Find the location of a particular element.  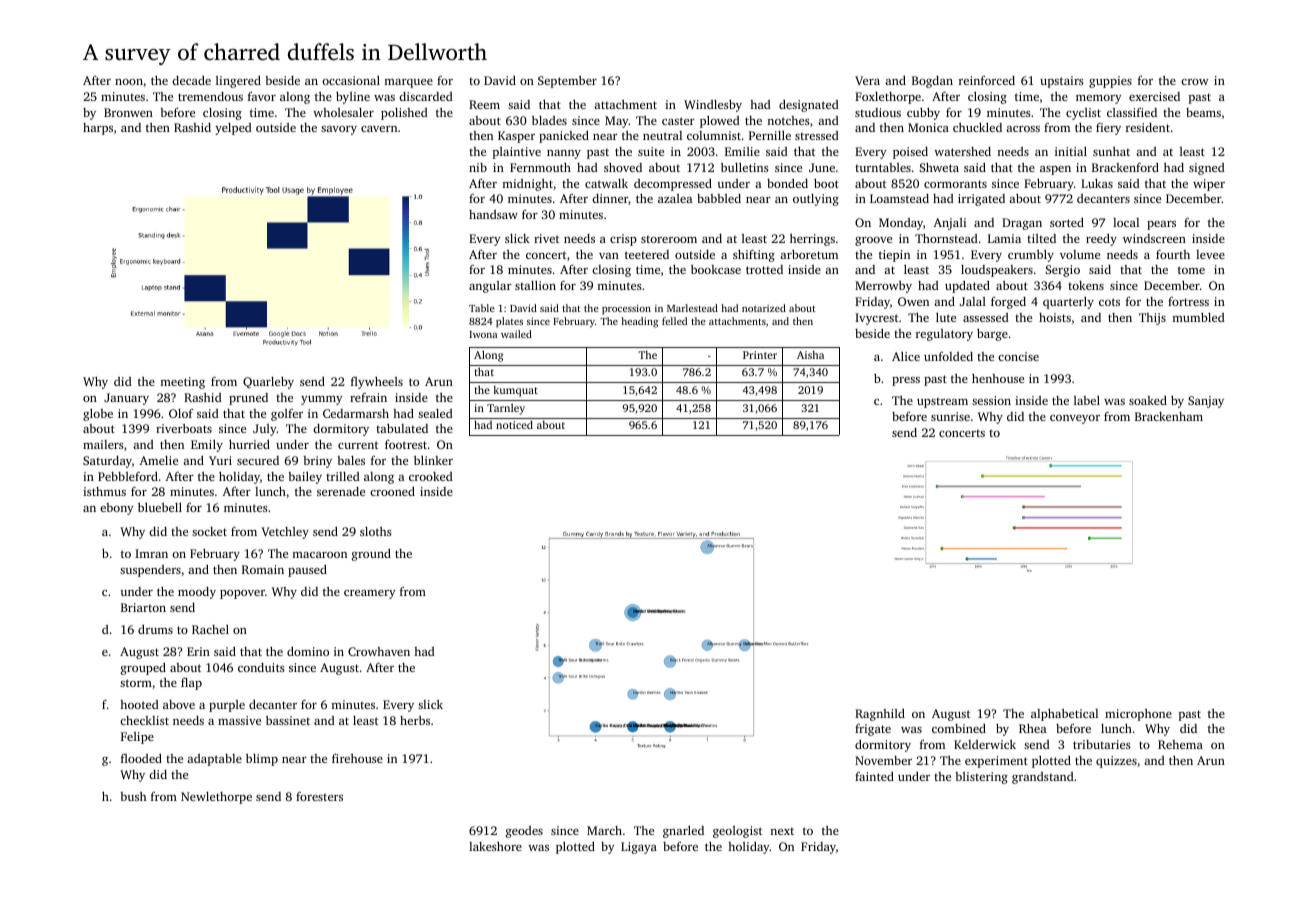

next is located at coordinates (782, 831).
